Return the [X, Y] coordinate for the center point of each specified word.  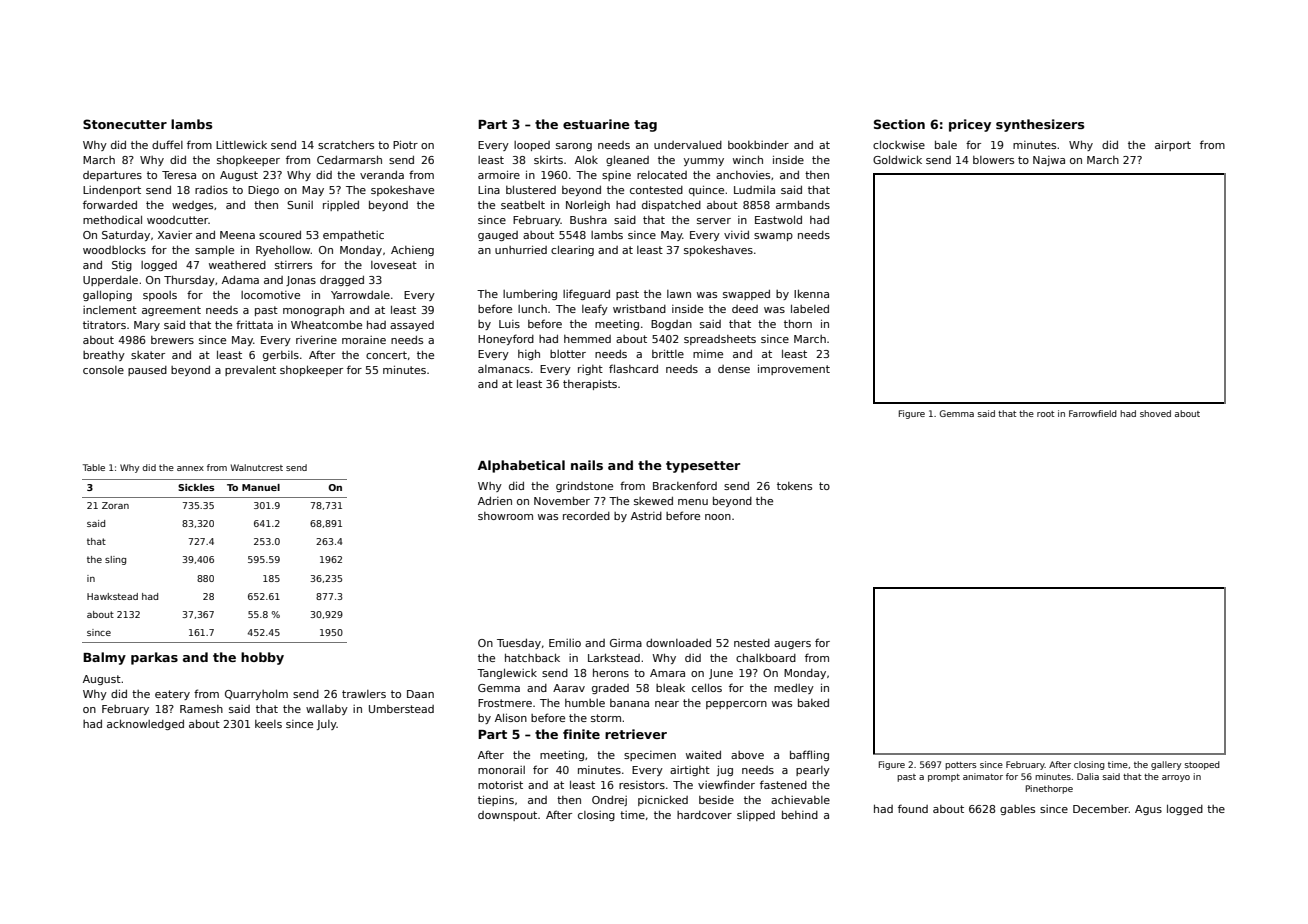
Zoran [115, 505]
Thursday [189, 280]
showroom [505, 516]
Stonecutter [125, 124]
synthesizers [1040, 125]
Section [899, 124]
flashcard [633, 368]
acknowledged [145, 724]
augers [792, 645]
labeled [810, 308]
